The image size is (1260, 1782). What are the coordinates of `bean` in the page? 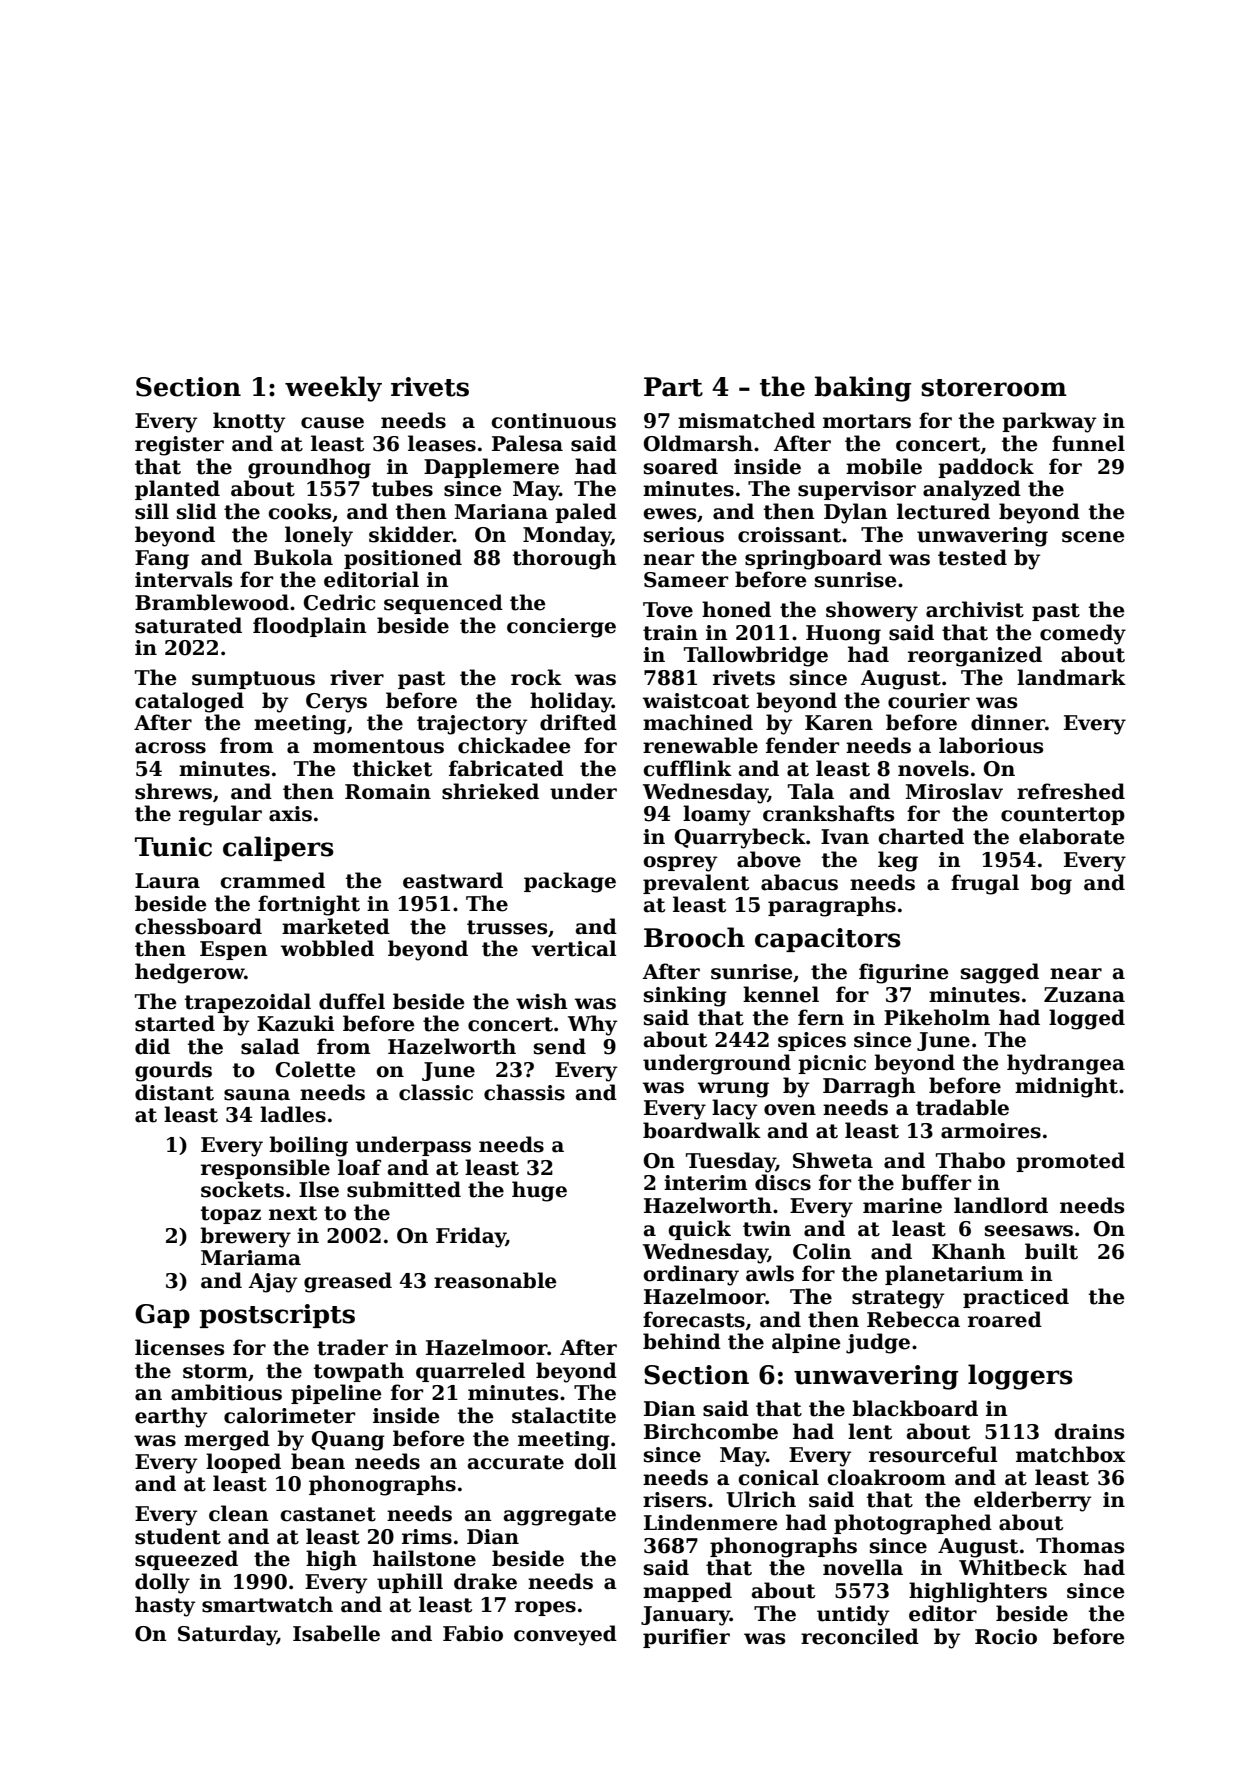 It's located at (318, 1461).
